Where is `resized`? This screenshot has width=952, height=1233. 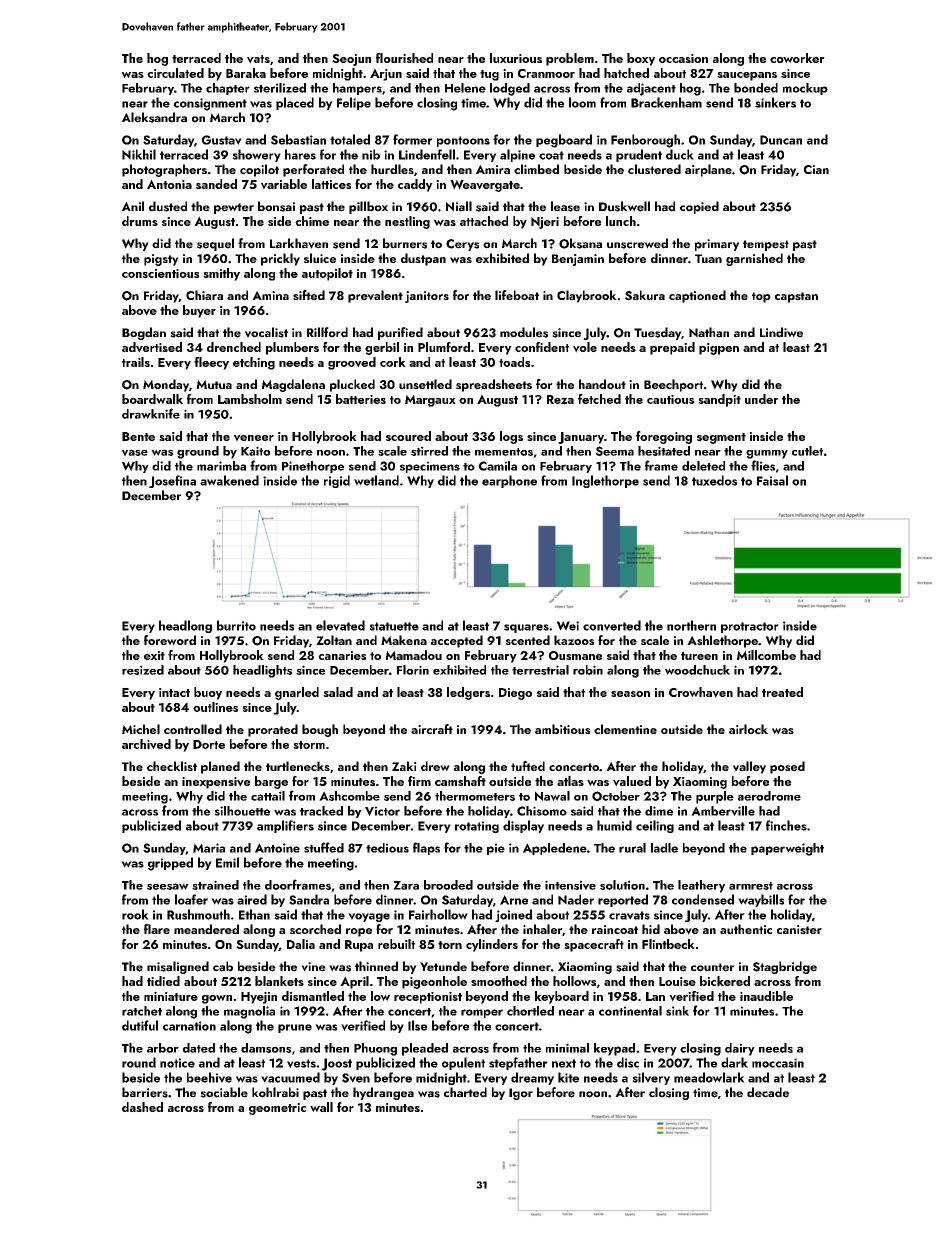
resized is located at coordinates (143, 670).
